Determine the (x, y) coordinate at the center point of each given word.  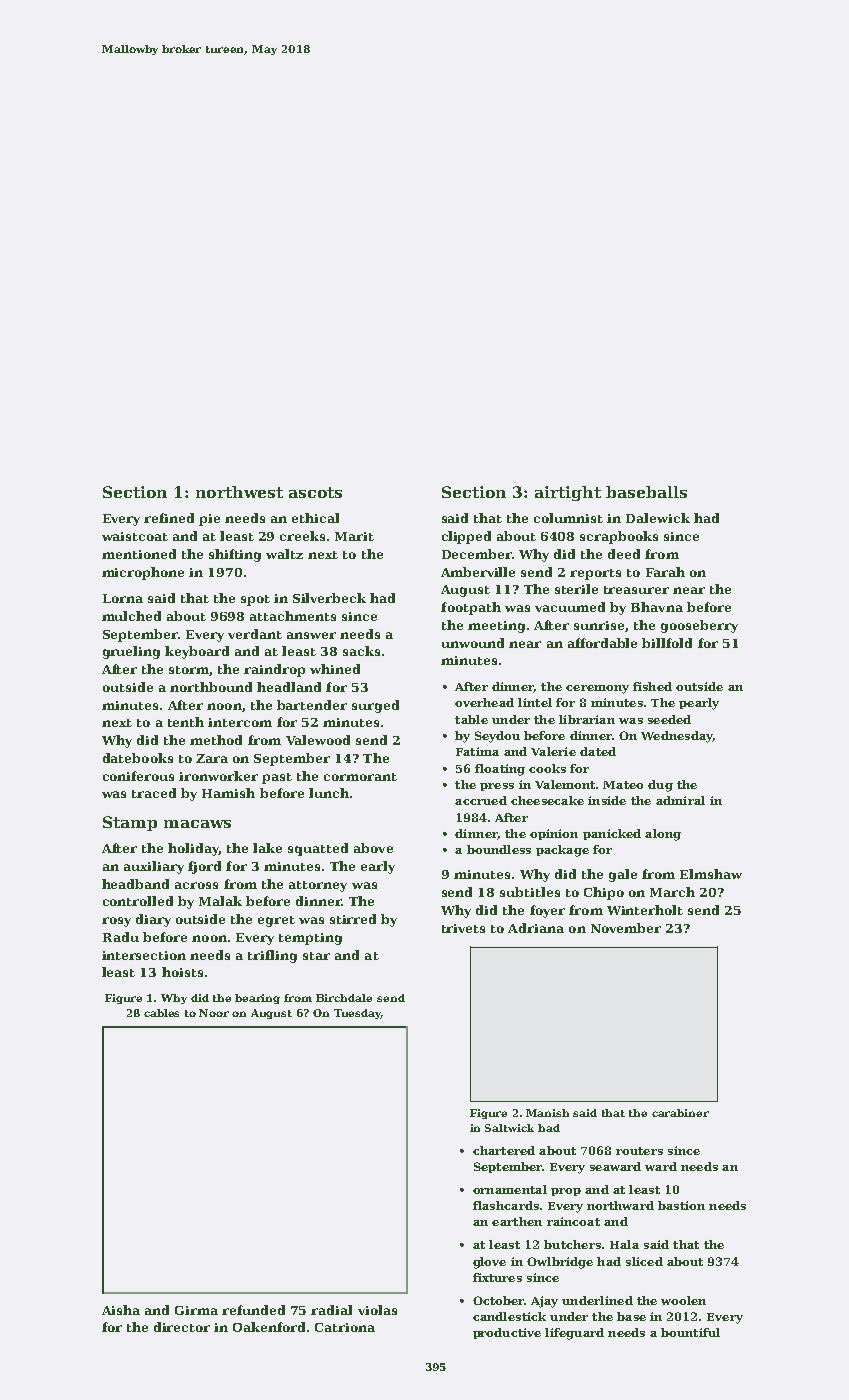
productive (507, 1333)
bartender (312, 705)
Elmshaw (711, 874)
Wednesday (677, 737)
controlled (138, 901)
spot (255, 600)
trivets (463, 928)
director (182, 1327)
